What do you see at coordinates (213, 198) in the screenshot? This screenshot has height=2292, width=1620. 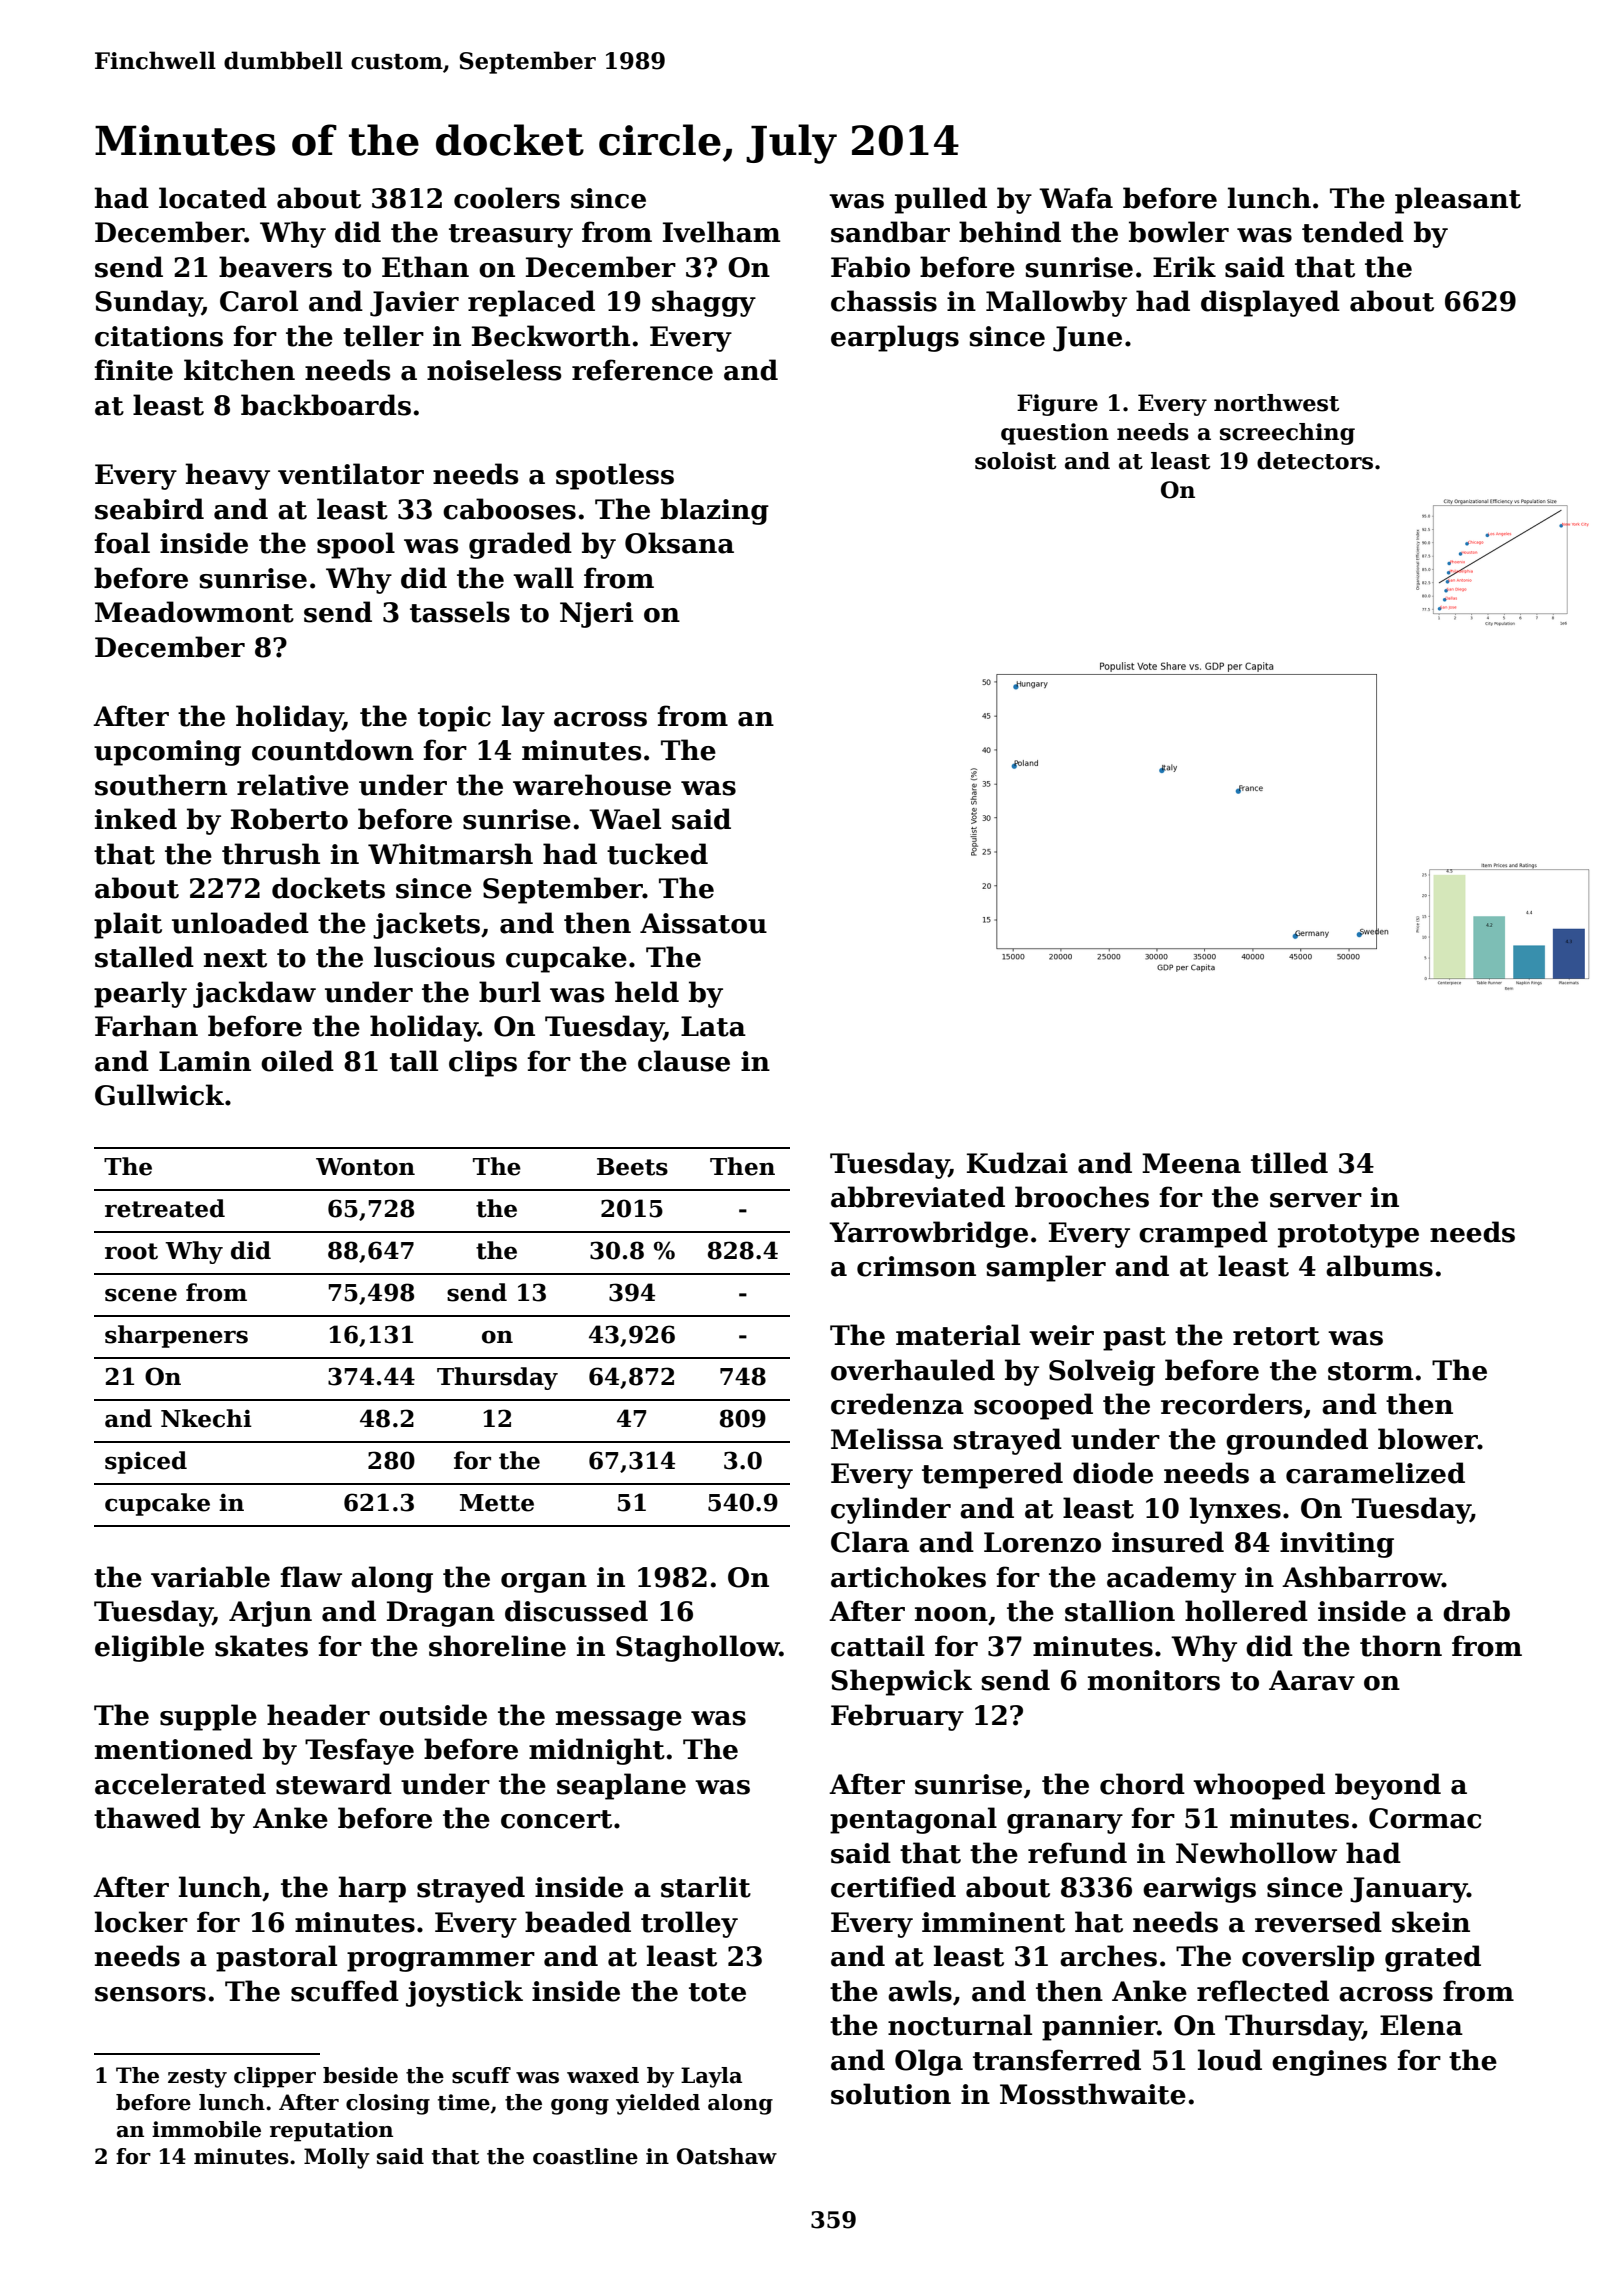 I see `located` at bounding box center [213, 198].
